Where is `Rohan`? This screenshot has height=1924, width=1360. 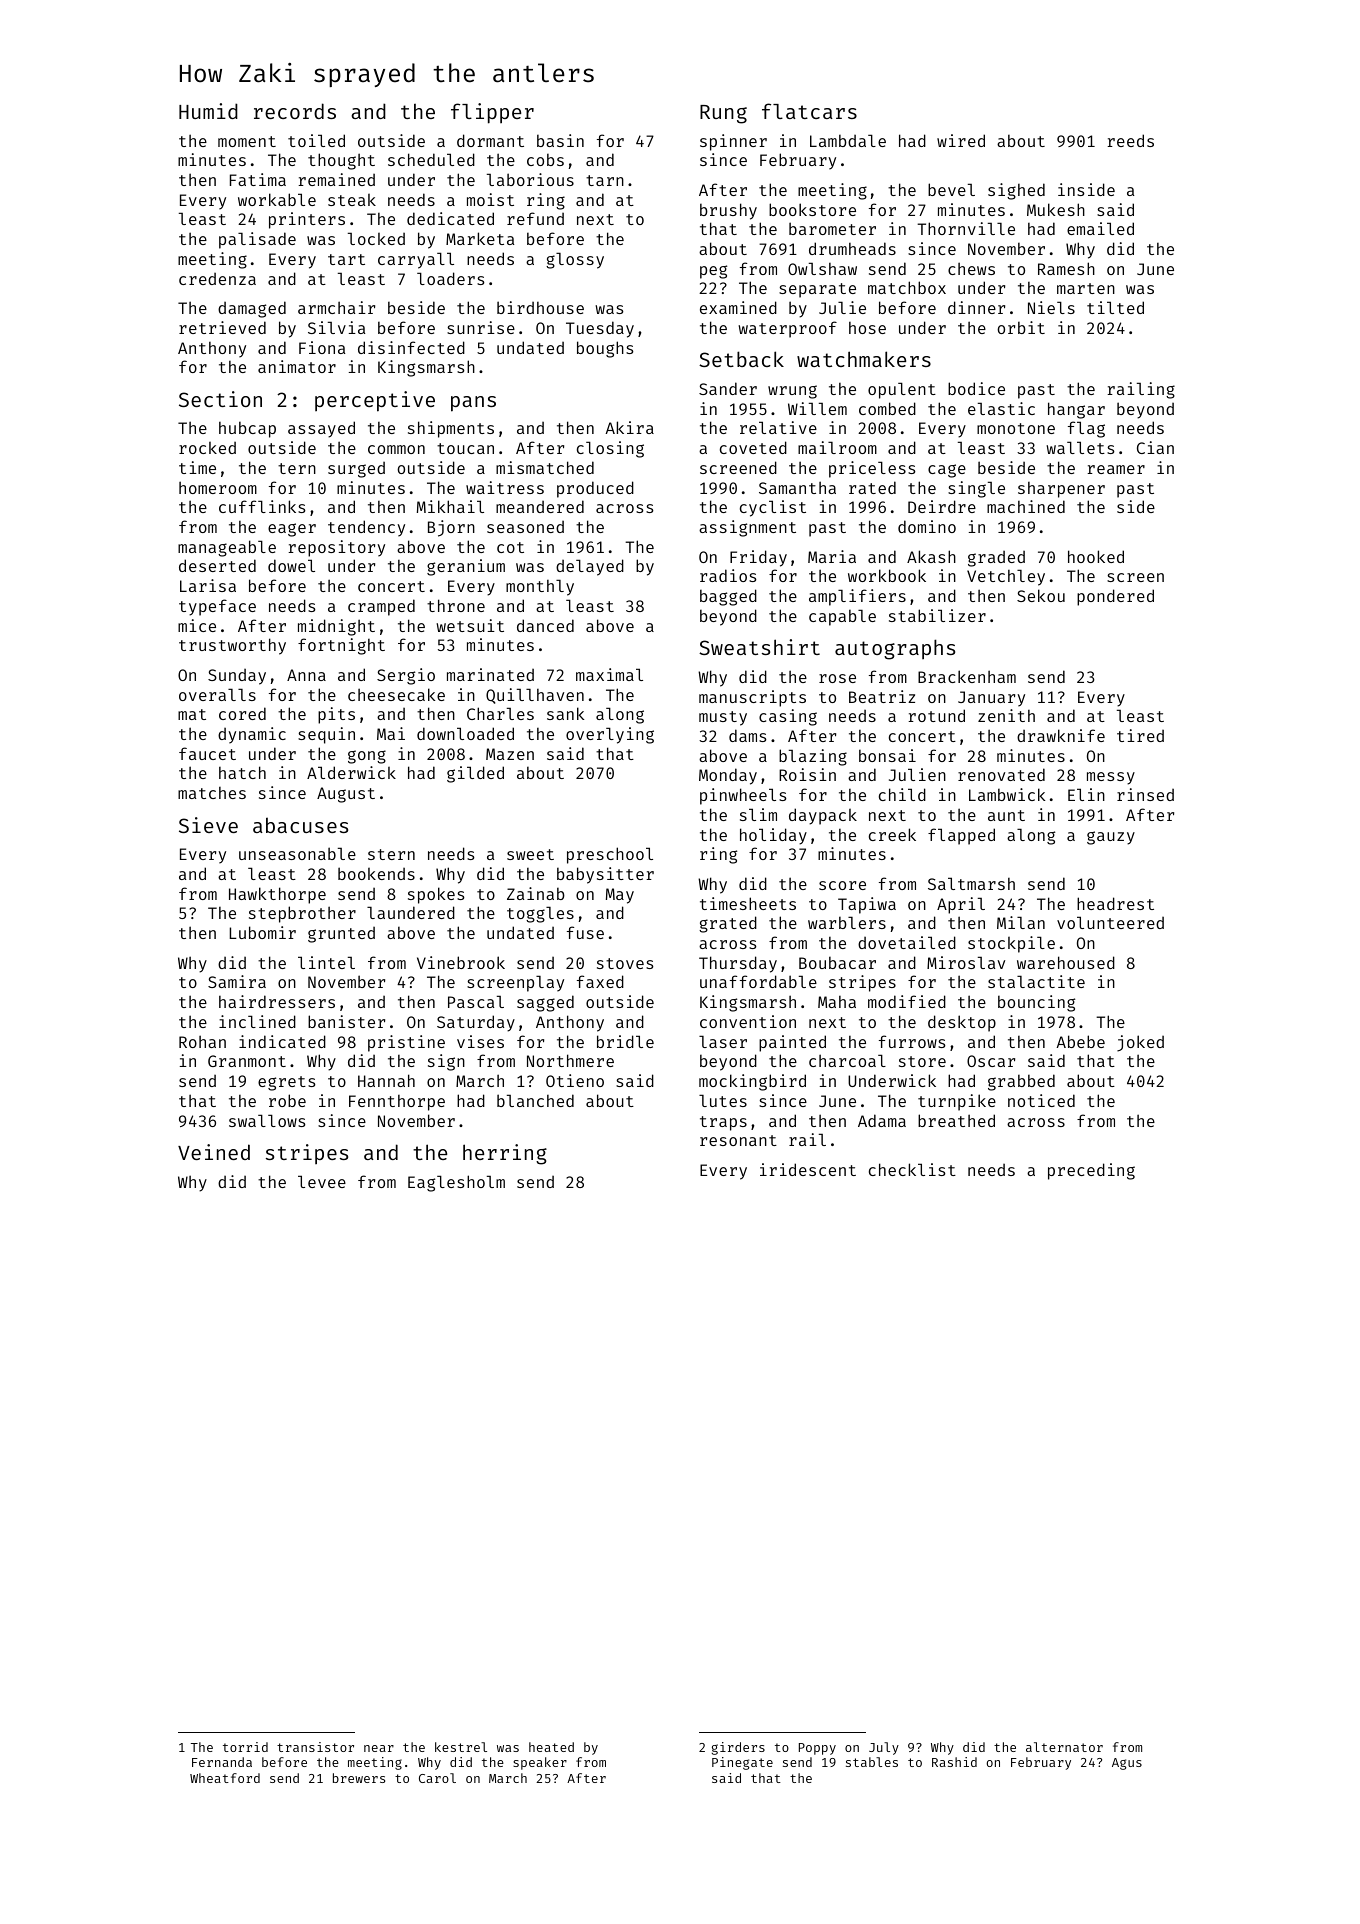
Rohan is located at coordinates (202, 1041).
